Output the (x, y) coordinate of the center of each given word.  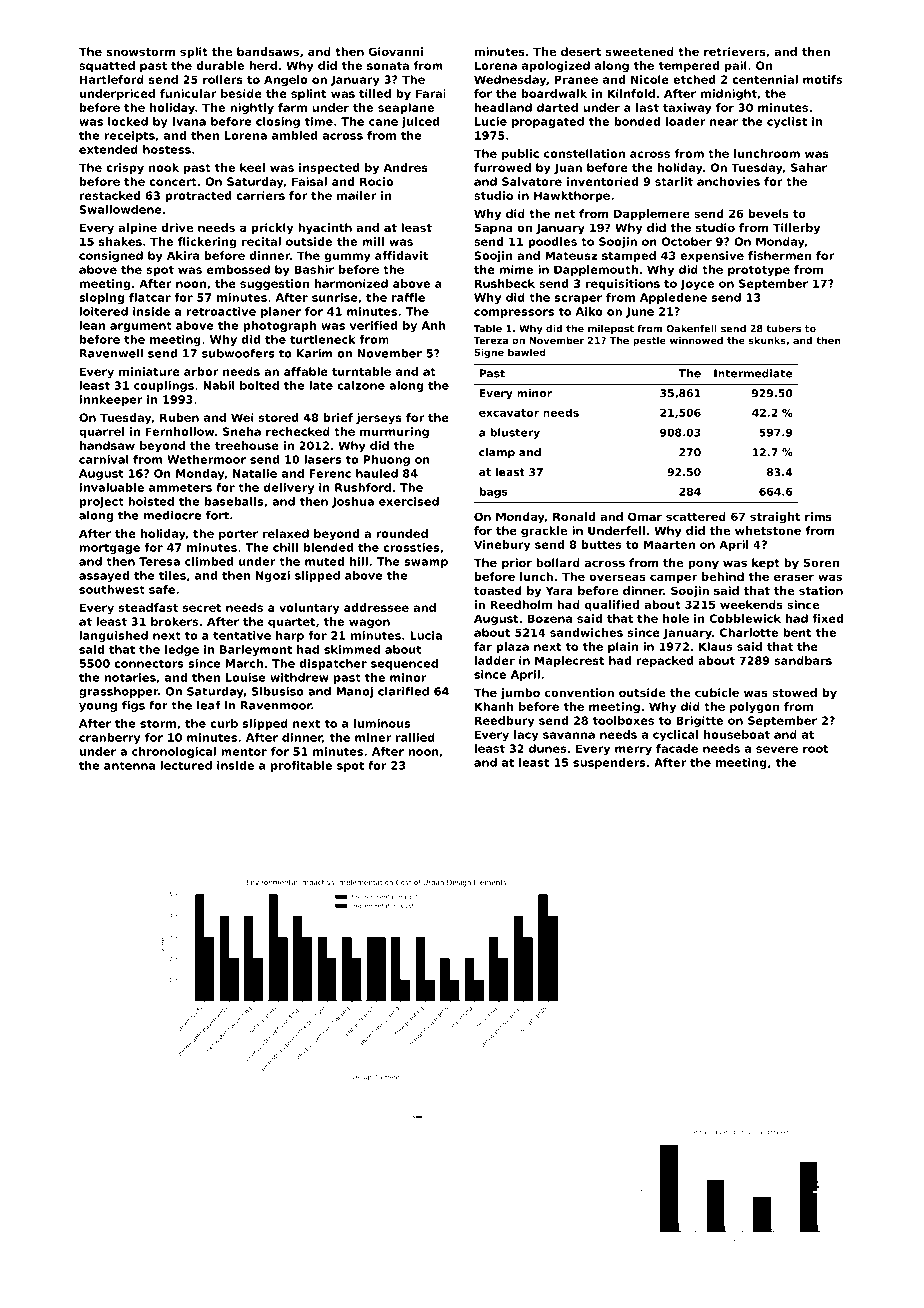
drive (177, 227)
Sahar (809, 167)
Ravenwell (111, 353)
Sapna (493, 228)
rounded (402, 533)
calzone (361, 385)
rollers (223, 79)
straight (775, 518)
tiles (172, 575)
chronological (174, 752)
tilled (375, 93)
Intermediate (753, 373)
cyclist (787, 122)
